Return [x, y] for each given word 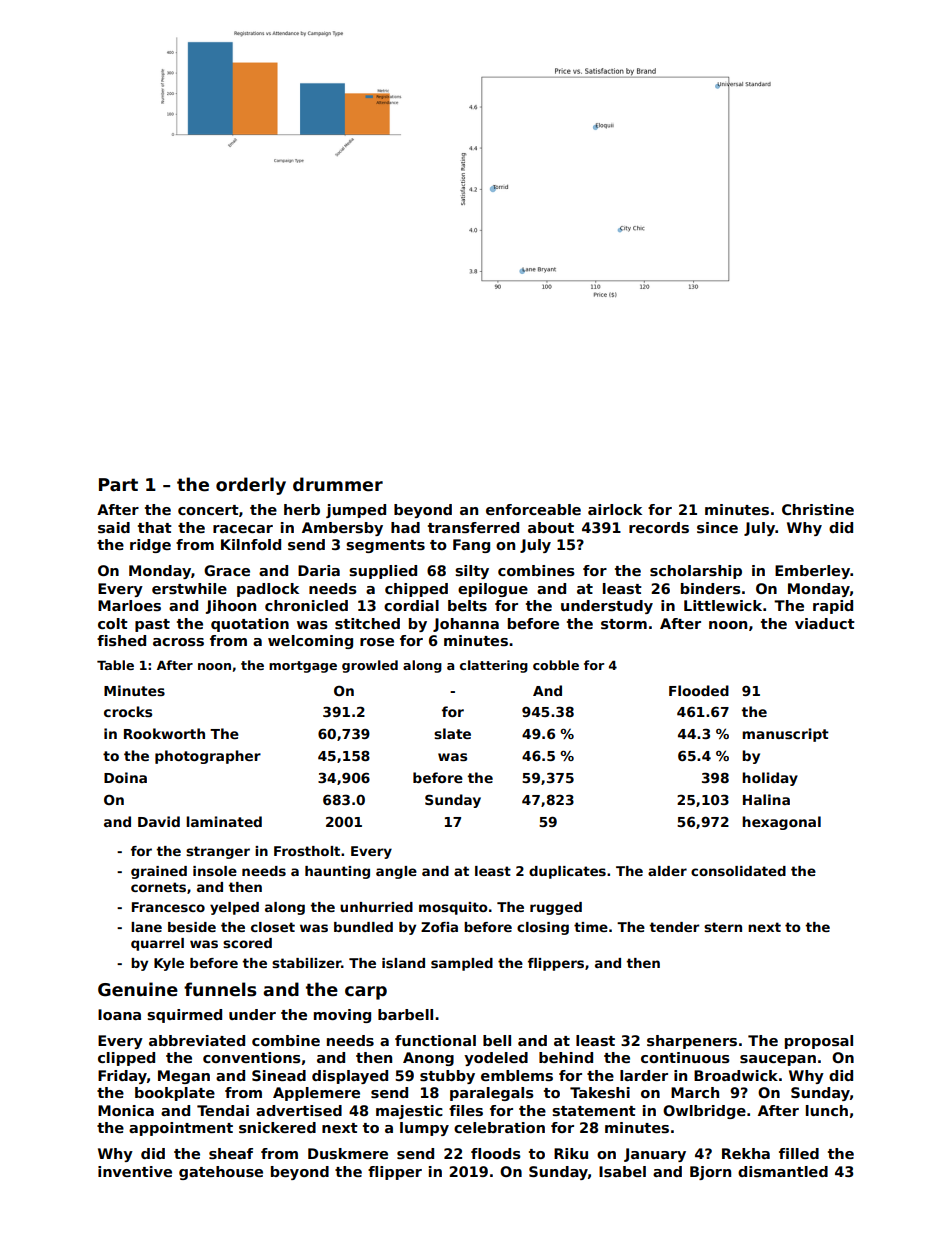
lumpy [424, 1129]
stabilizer [306, 963]
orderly [251, 486]
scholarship [696, 572]
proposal [819, 1042]
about [551, 527]
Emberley [812, 572]
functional [435, 1040]
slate [452, 733]
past [152, 625]
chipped [416, 590]
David [159, 821]
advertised [299, 1110]
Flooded [699, 690]
